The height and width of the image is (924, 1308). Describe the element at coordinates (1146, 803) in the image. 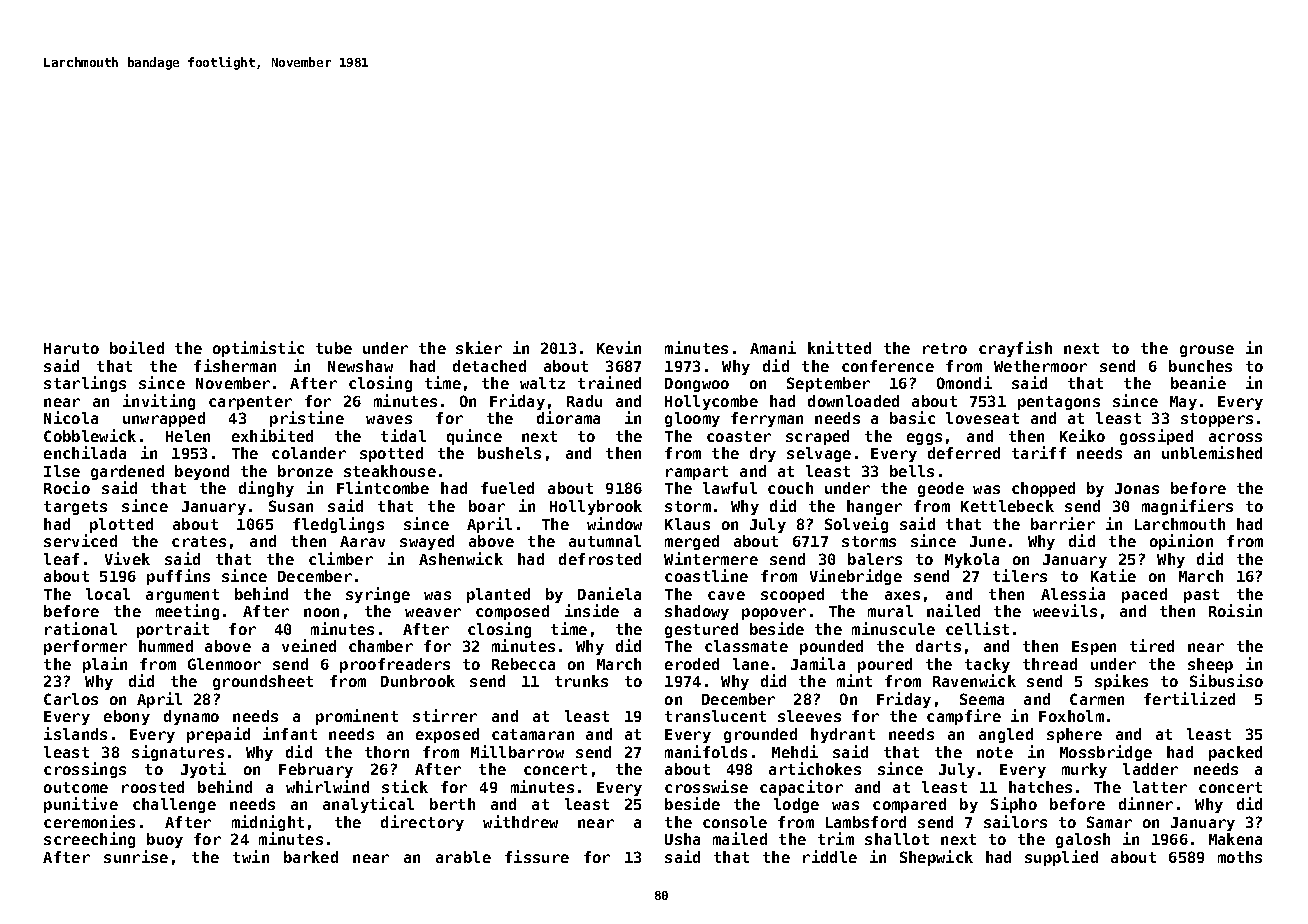

I see `dinner` at that location.
